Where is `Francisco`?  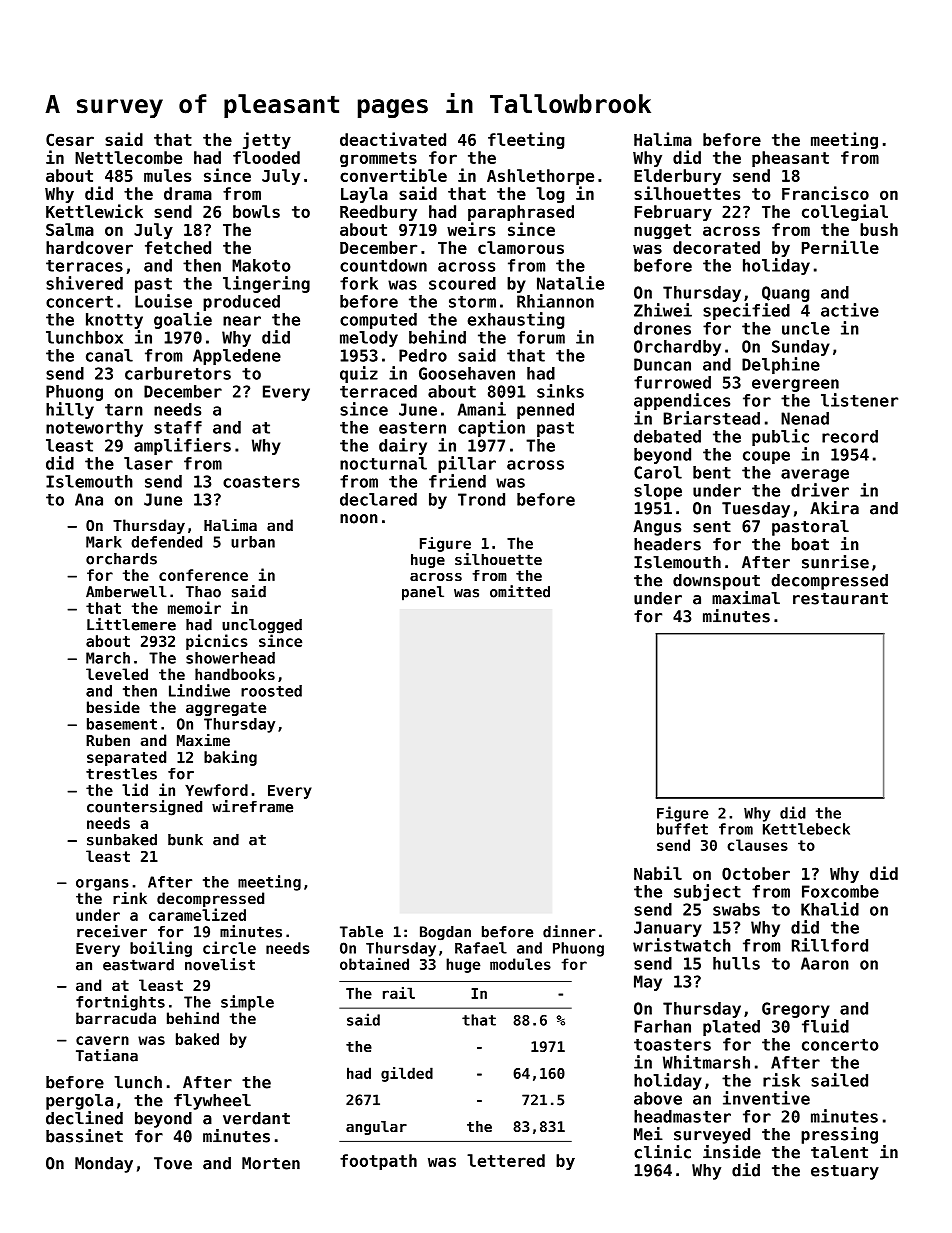
Francisco is located at coordinates (825, 193).
